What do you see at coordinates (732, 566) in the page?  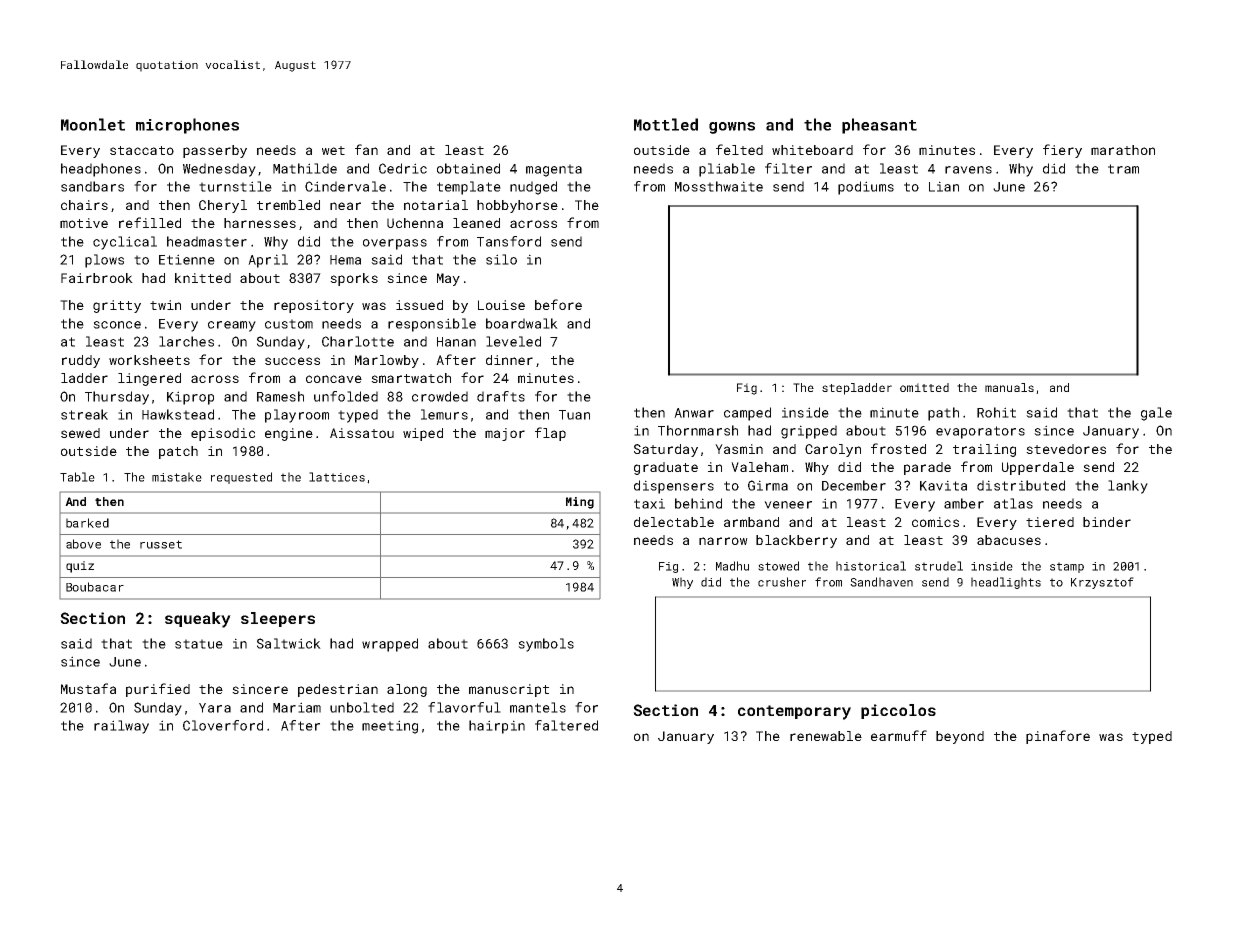 I see `Madhu` at bounding box center [732, 566].
